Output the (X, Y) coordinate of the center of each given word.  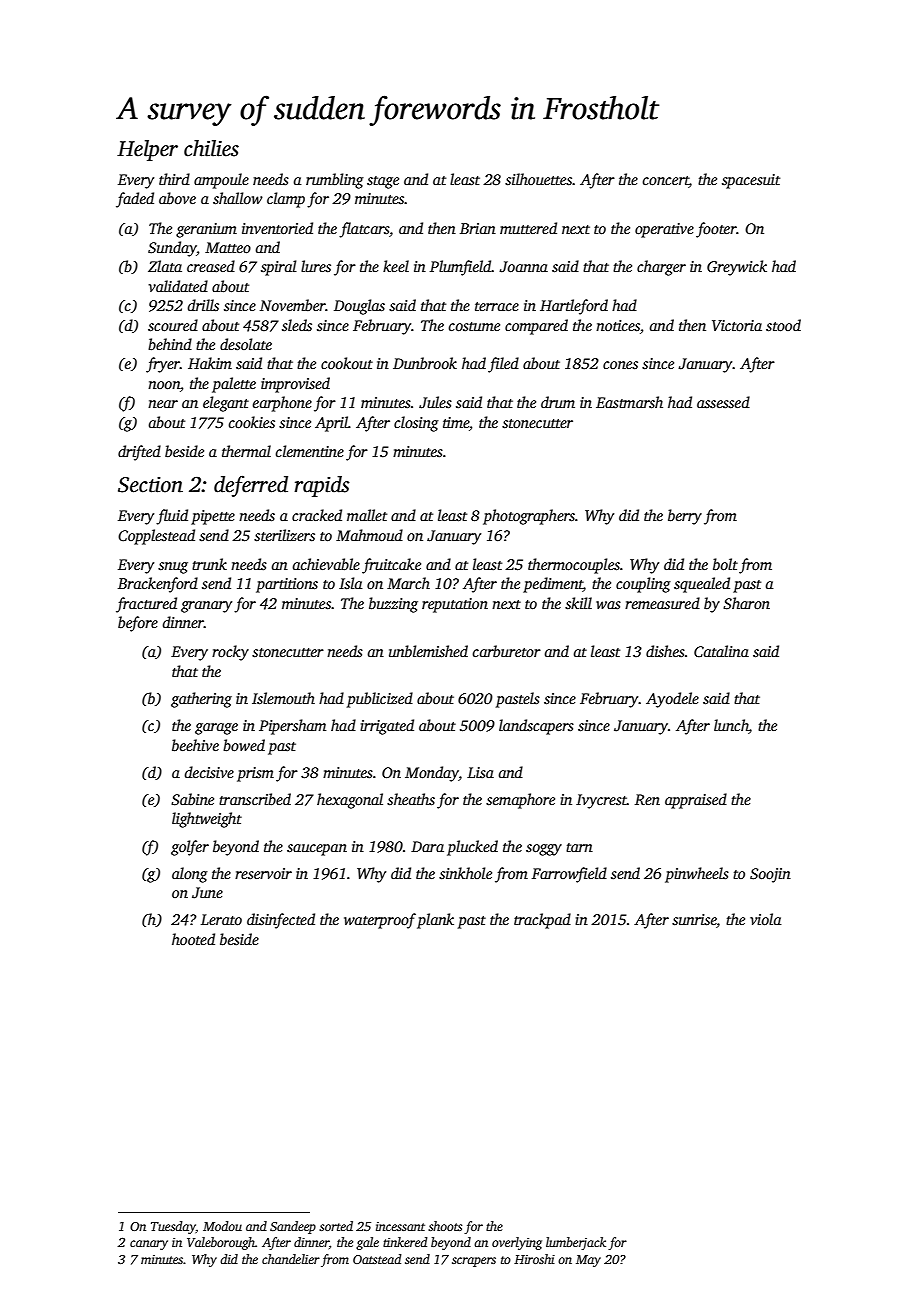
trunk (209, 564)
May (588, 1261)
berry (685, 517)
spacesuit (751, 181)
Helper (147, 150)
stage (383, 182)
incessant (400, 1226)
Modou (222, 1226)
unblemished (428, 651)
